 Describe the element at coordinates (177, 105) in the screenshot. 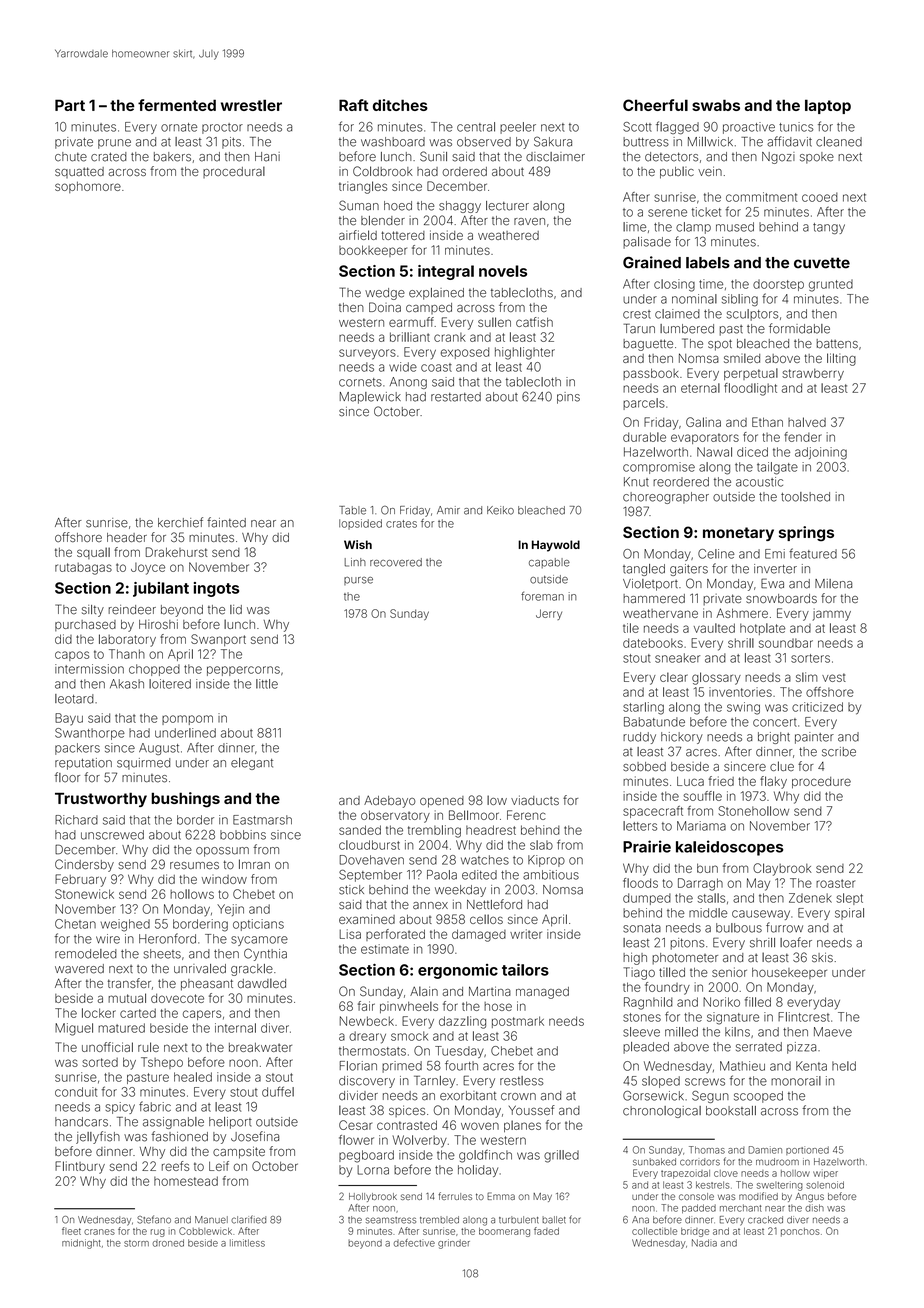

I see `fermented` at that location.
